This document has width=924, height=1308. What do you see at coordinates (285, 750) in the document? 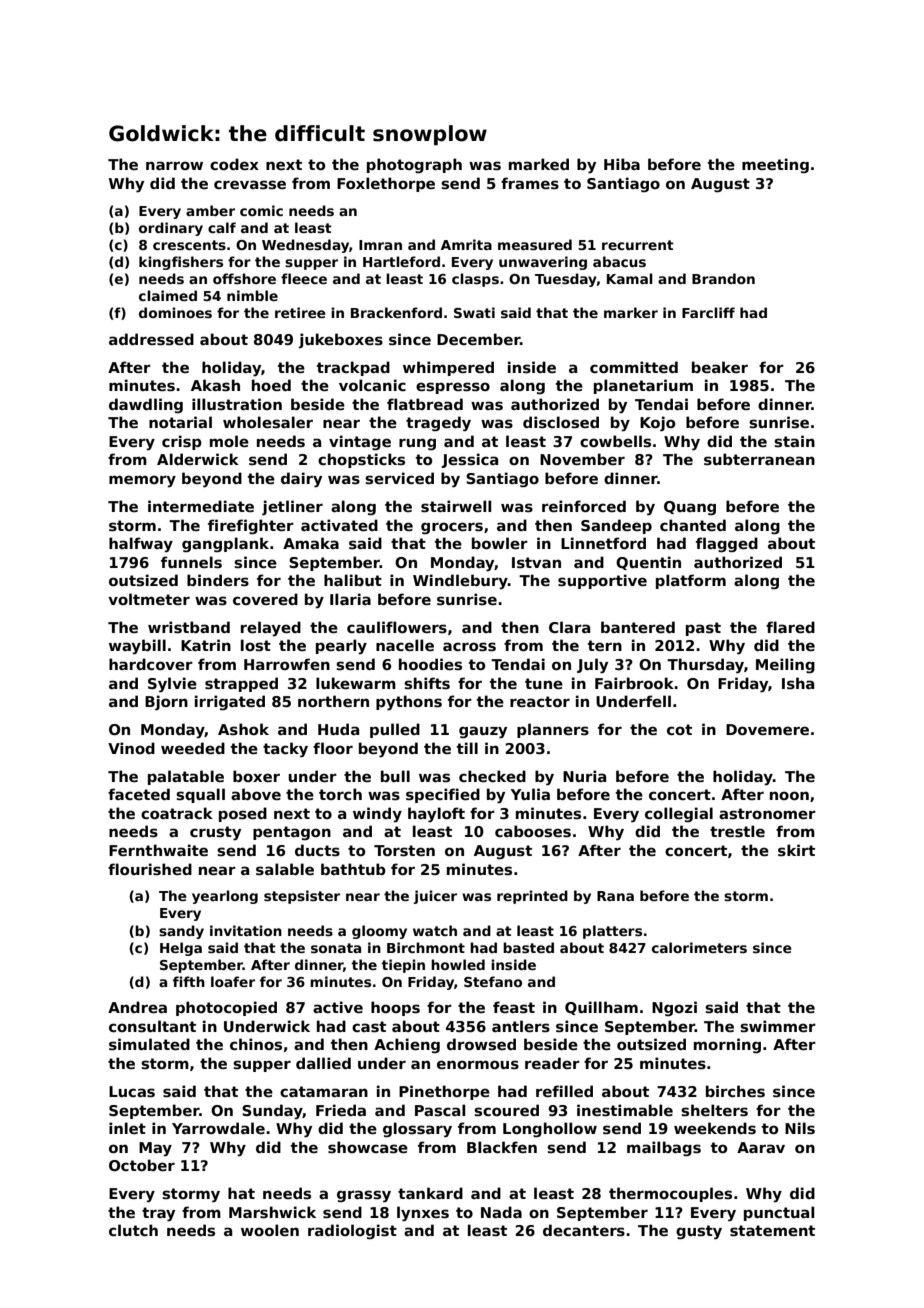
I see `tacky` at bounding box center [285, 750].
